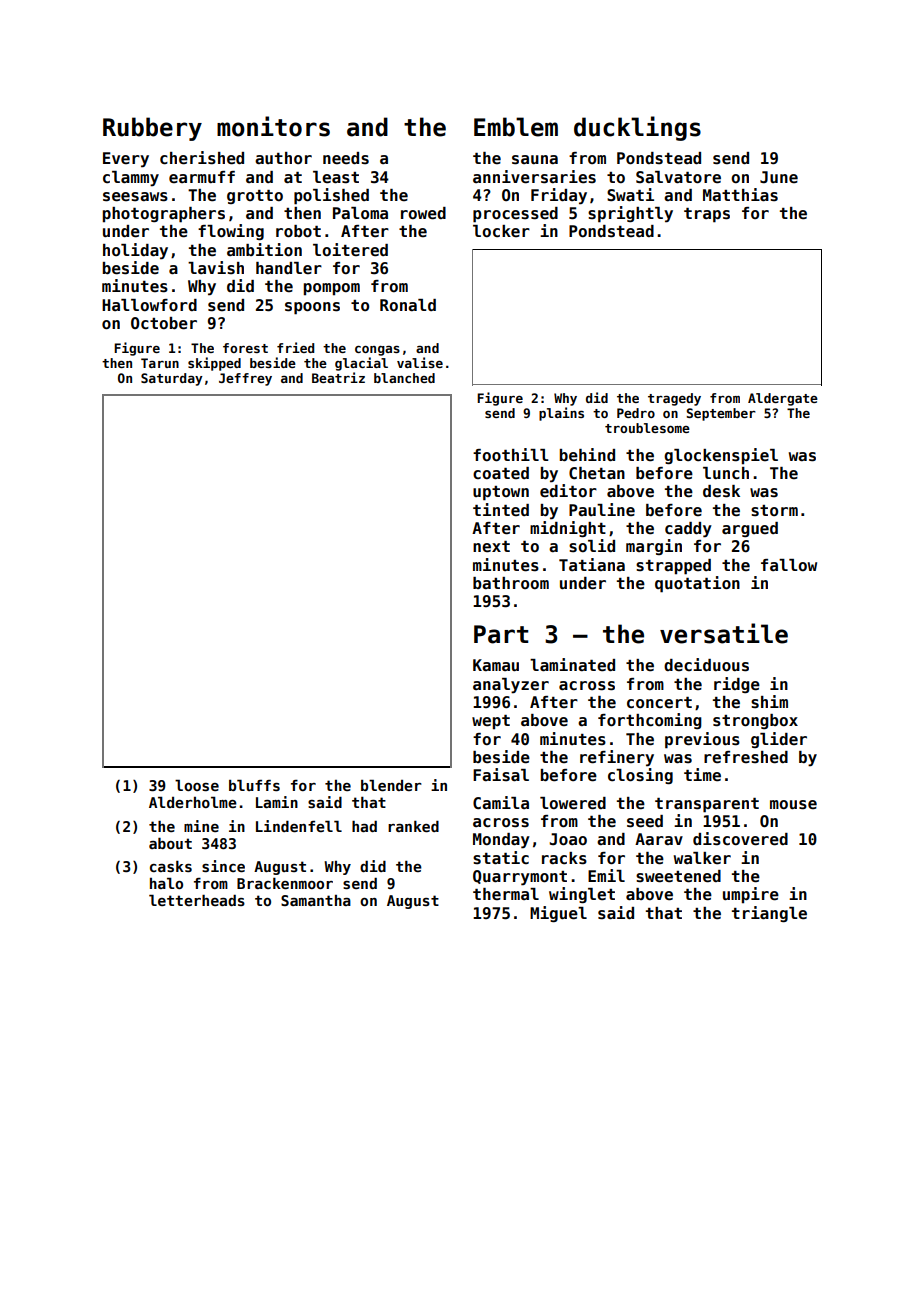 The image size is (924, 1308). I want to click on halo, so click(166, 883).
